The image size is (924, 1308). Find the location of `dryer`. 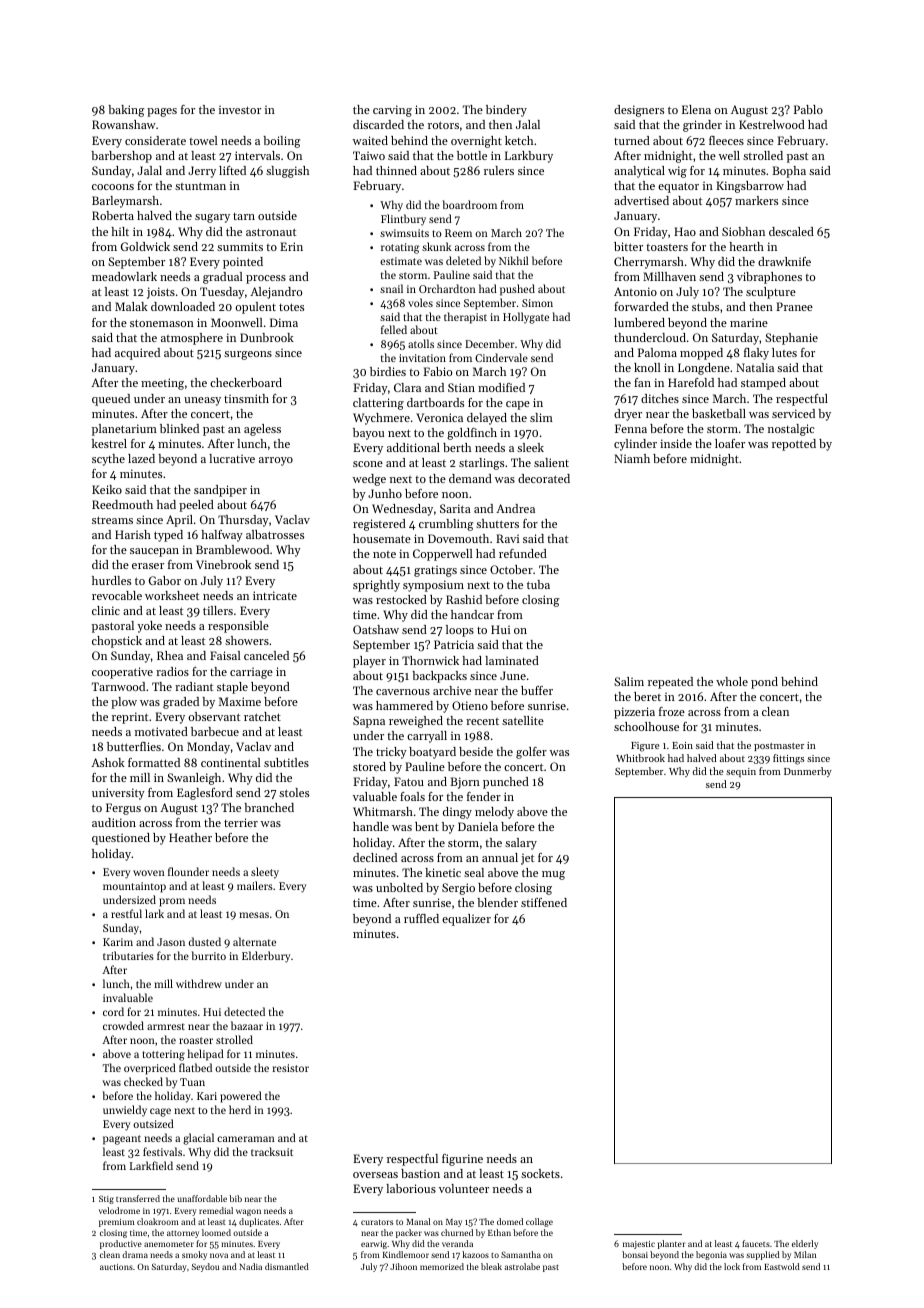

dryer is located at coordinates (628, 415).
